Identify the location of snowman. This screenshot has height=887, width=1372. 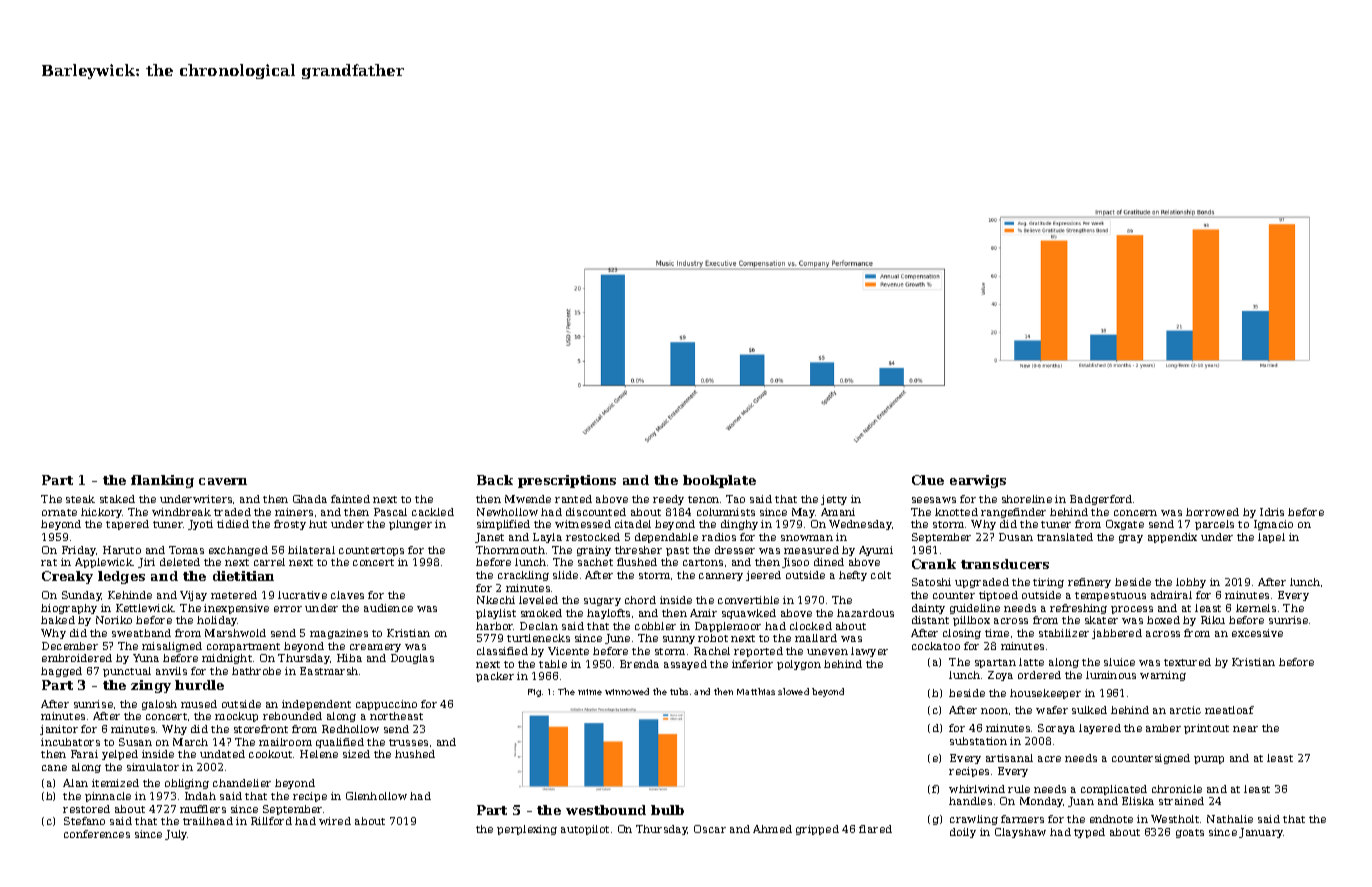
(807, 538).
